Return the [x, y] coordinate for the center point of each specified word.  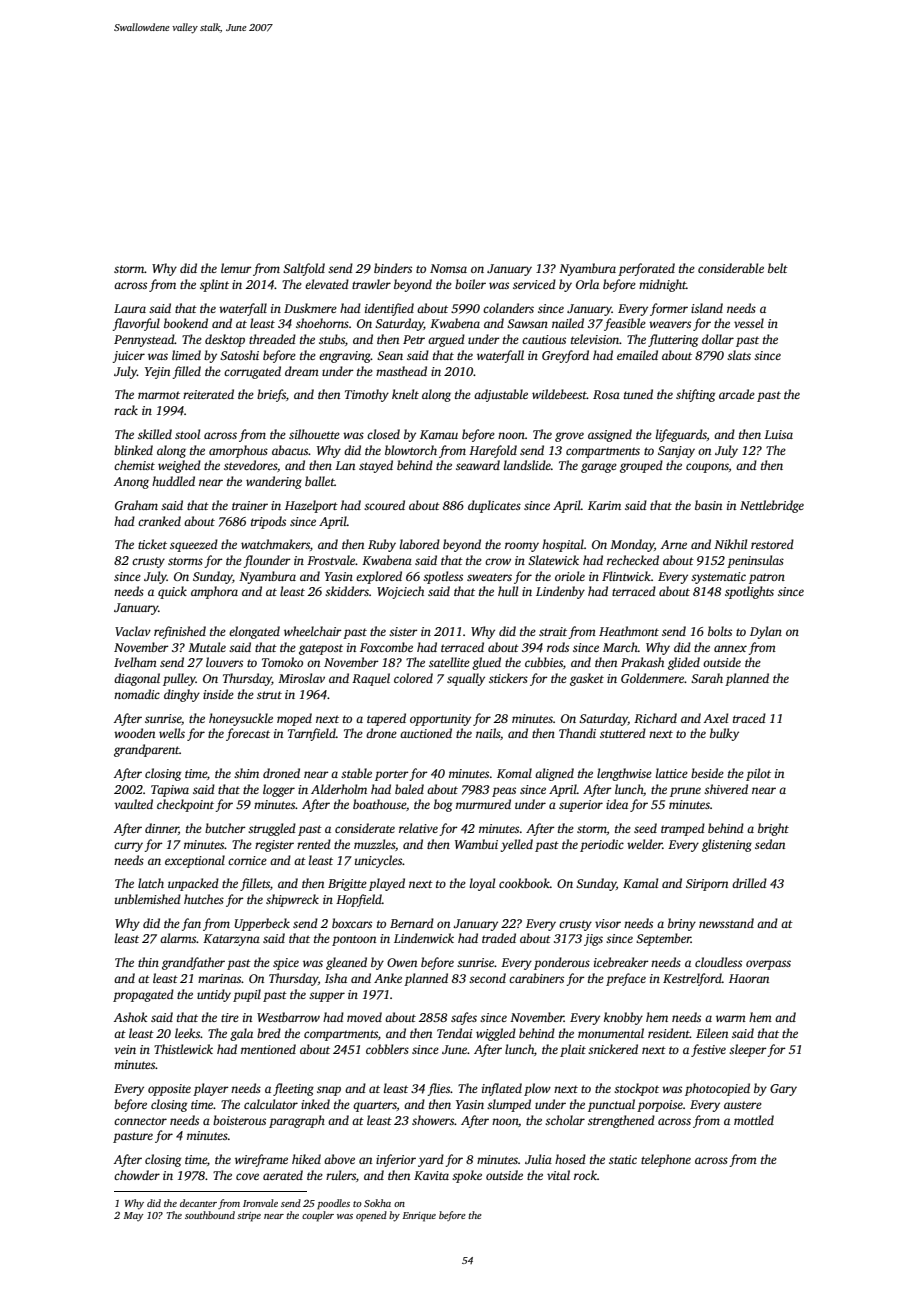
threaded [272, 339]
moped [294, 719]
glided [684, 663]
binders [393, 268]
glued [486, 663]
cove [247, 1176]
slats [739, 355]
